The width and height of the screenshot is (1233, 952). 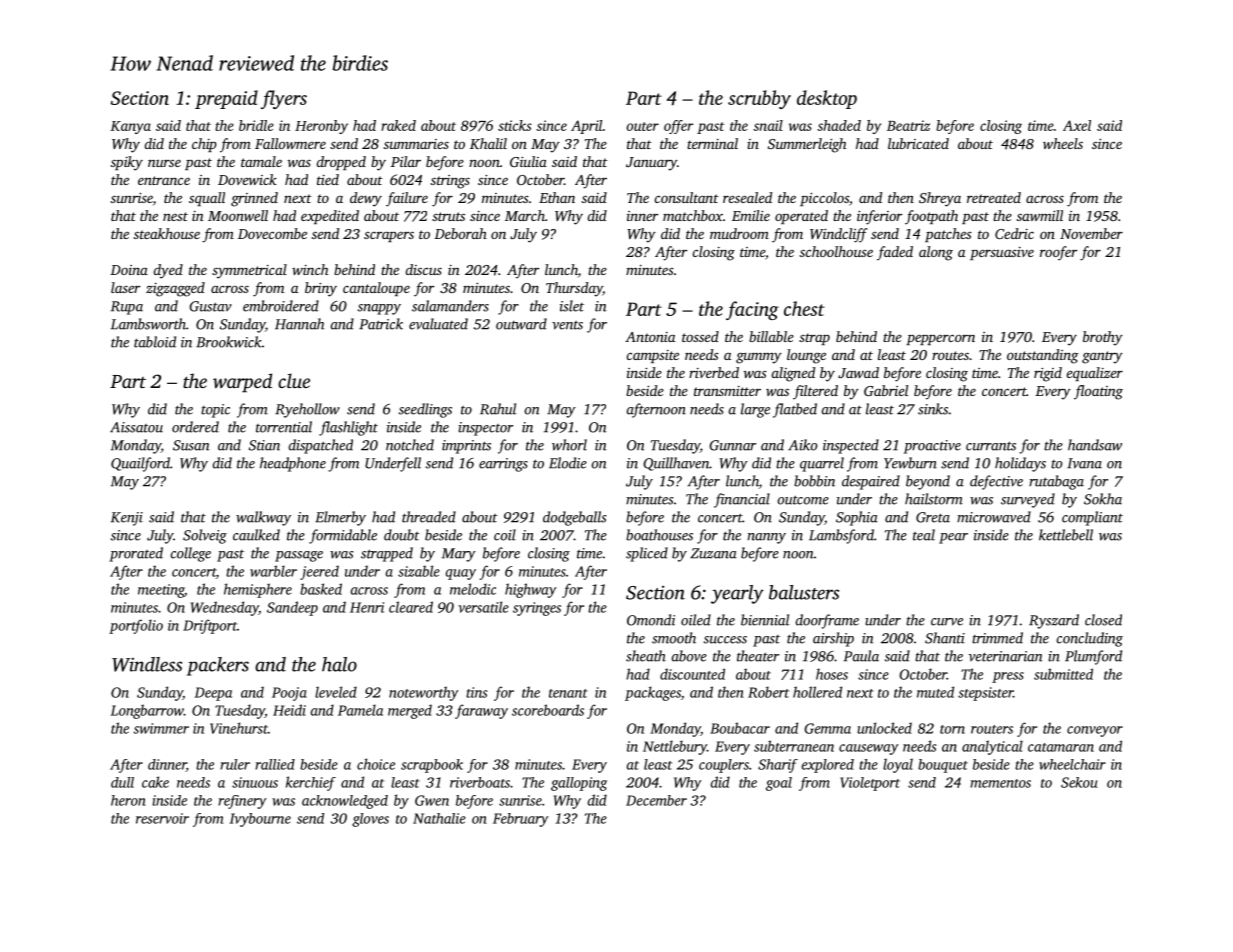 I want to click on mementos, so click(x=1000, y=783).
